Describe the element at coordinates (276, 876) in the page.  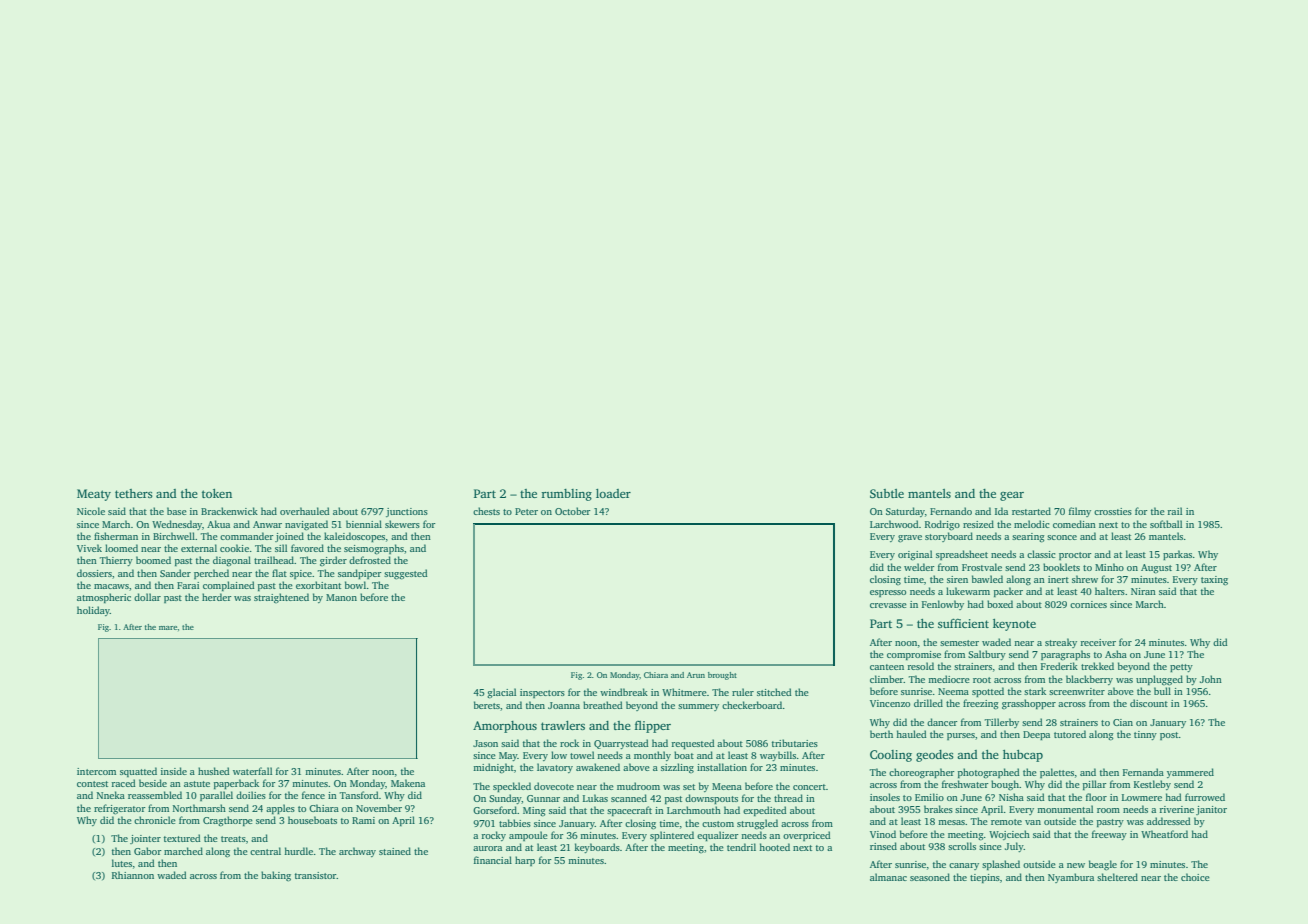
I see `baking` at that location.
